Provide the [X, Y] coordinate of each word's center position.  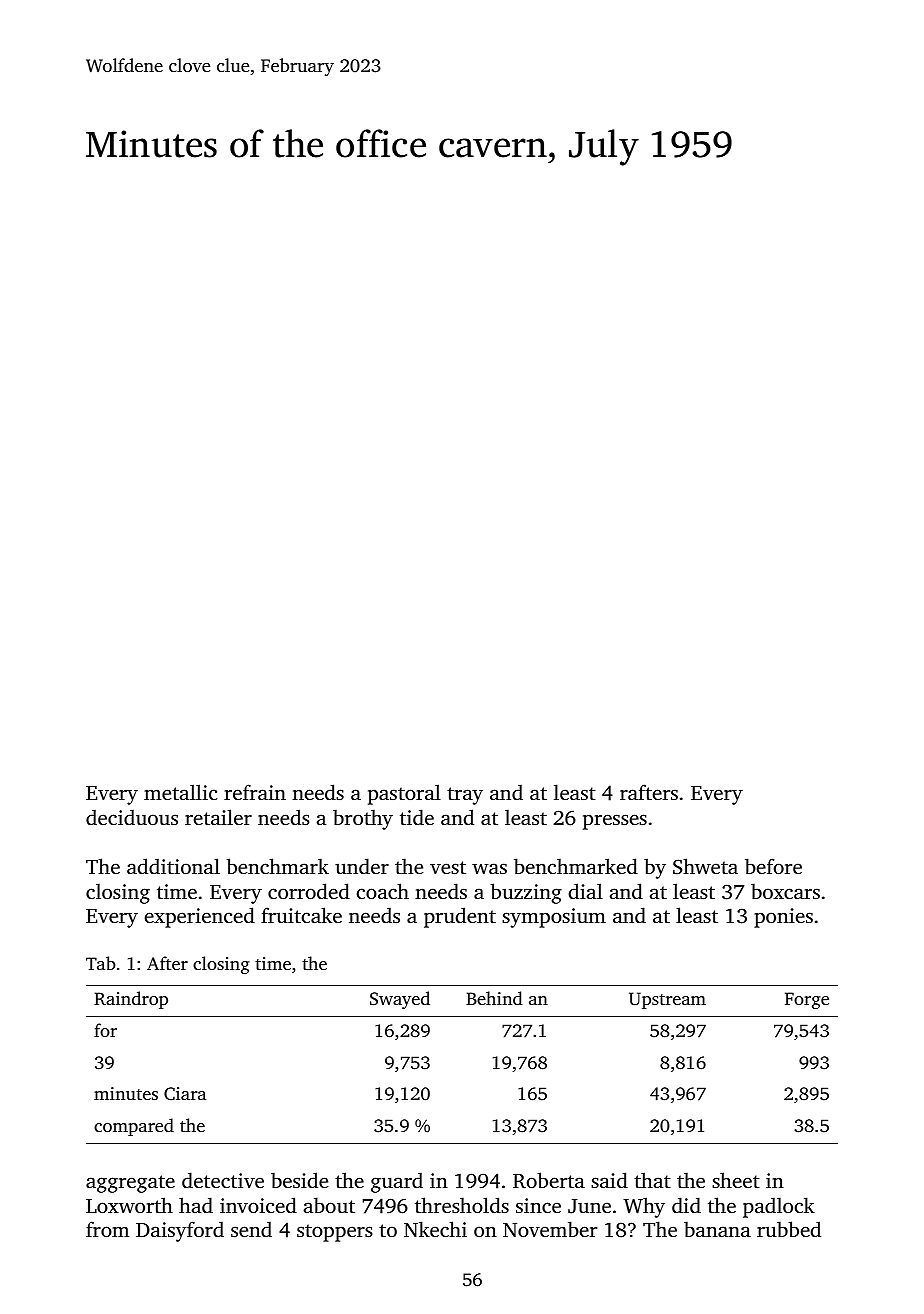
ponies [783, 918]
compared [134, 1127]
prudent [460, 917]
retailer [218, 817]
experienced [200, 917]
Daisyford [180, 1231]
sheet [736, 1180]
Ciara [185, 1094]
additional [173, 866]
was [489, 868]
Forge [807, 1000]
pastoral [404, 794]
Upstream [667, 1000]
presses [615, 822]
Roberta [549, 1180]
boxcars [785, 891]
